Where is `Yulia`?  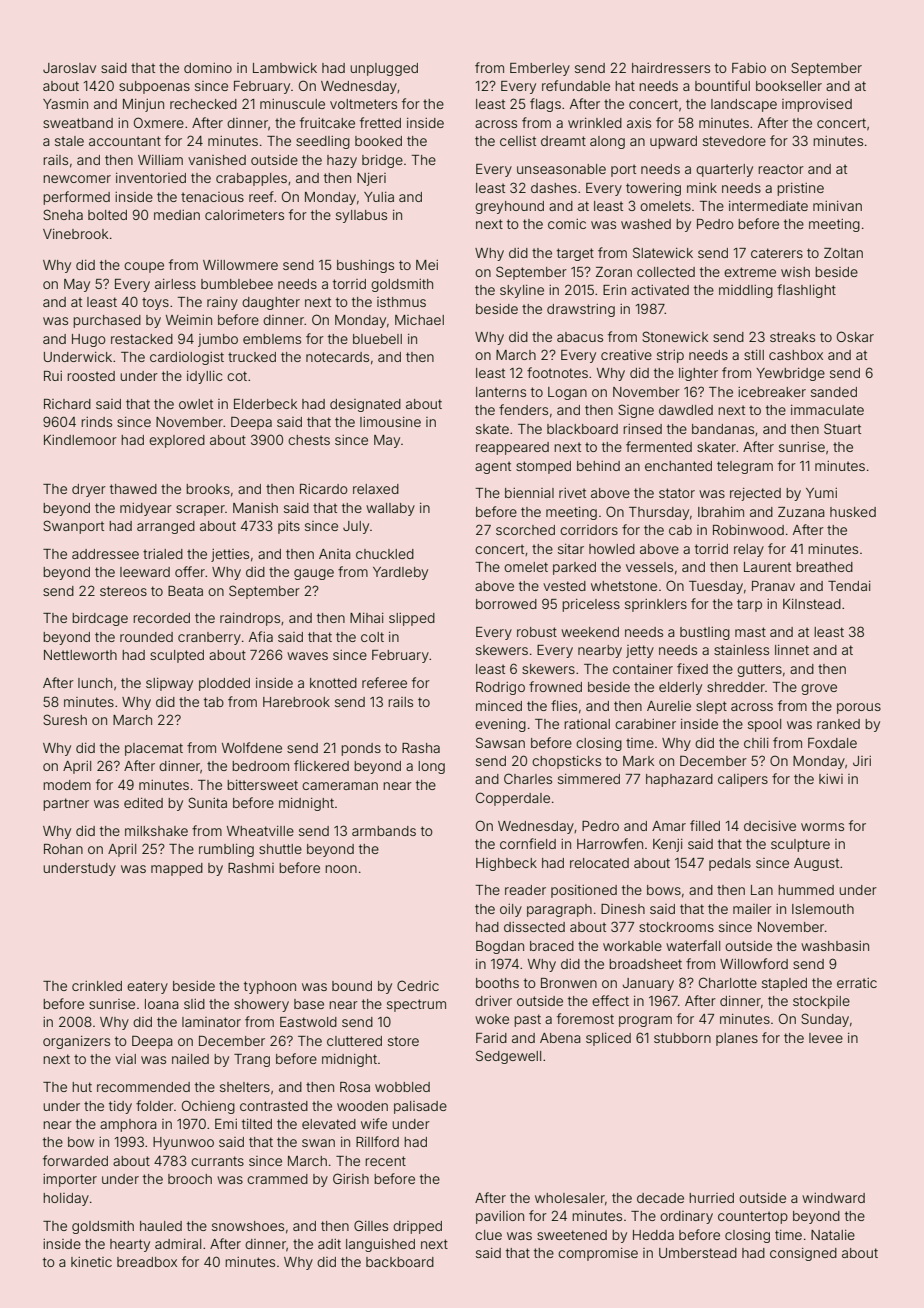
Yulia is located at coordinates (379, 197).
